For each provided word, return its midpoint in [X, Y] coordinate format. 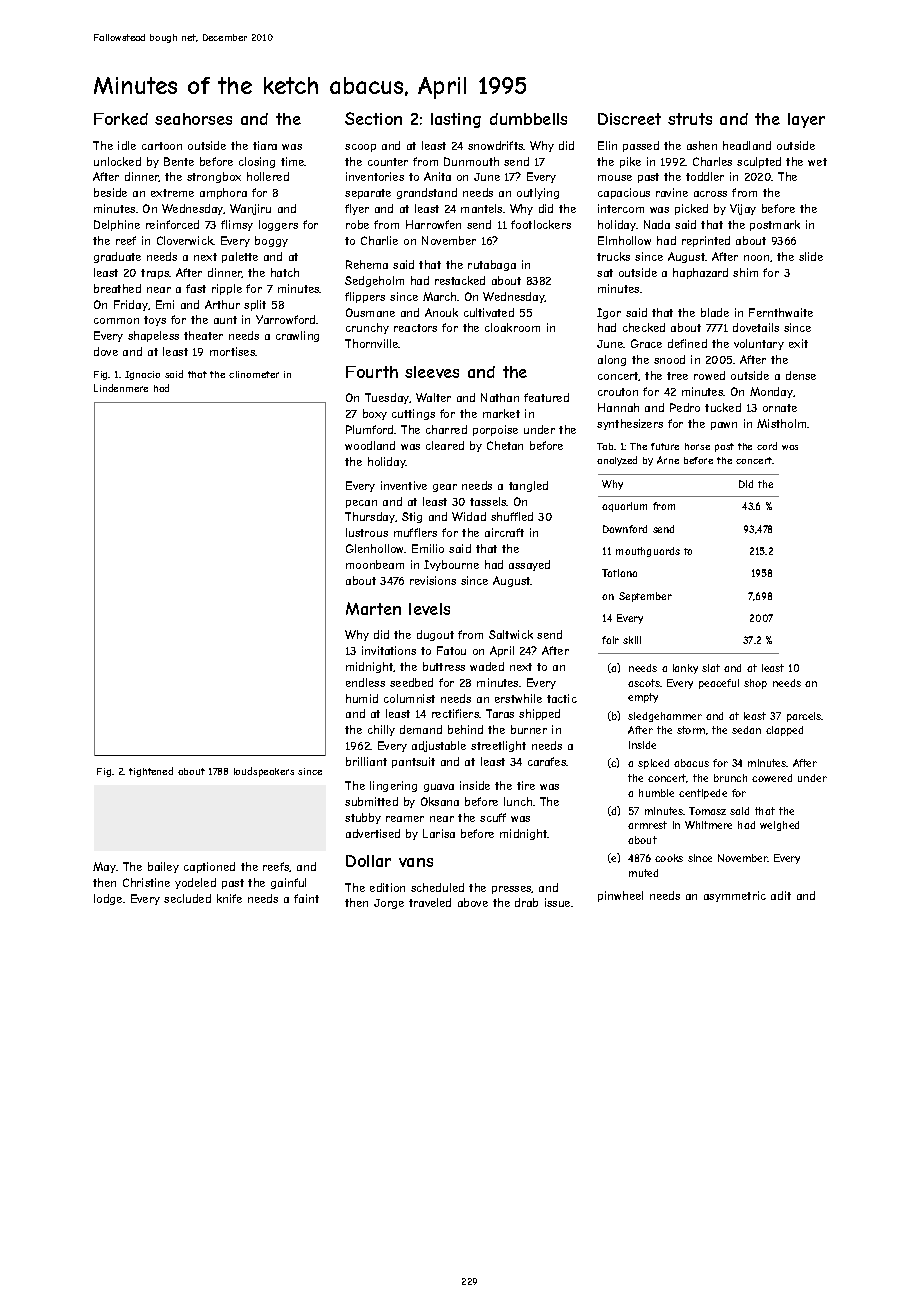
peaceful [719, 684]
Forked [121, 119]
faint [306, 898]
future [665, 446]
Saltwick [511, 634]
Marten [373, 608]
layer [806, 120]
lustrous [367, 532]
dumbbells [528, 119]
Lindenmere [121, 388]
